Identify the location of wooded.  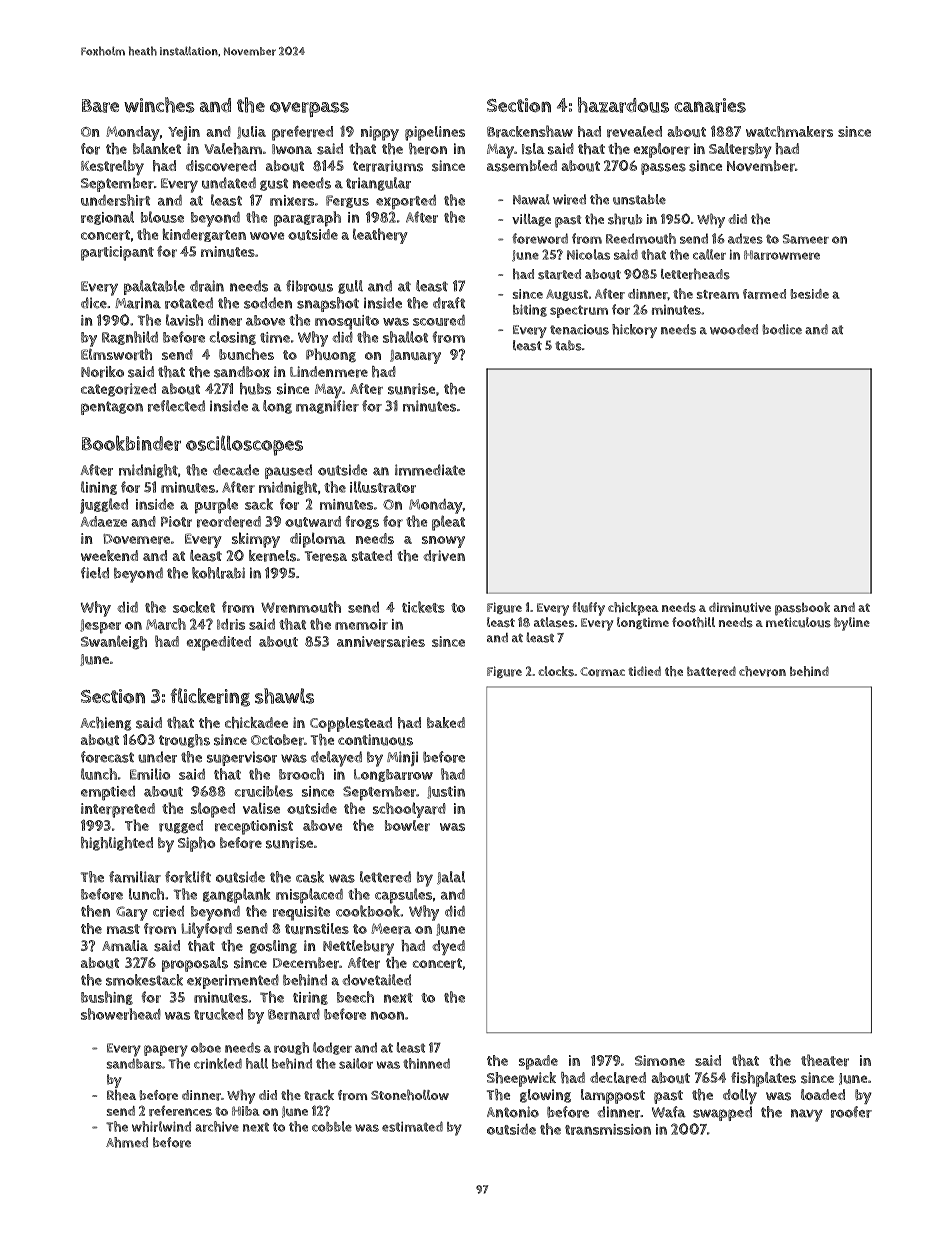
(734, 329).
